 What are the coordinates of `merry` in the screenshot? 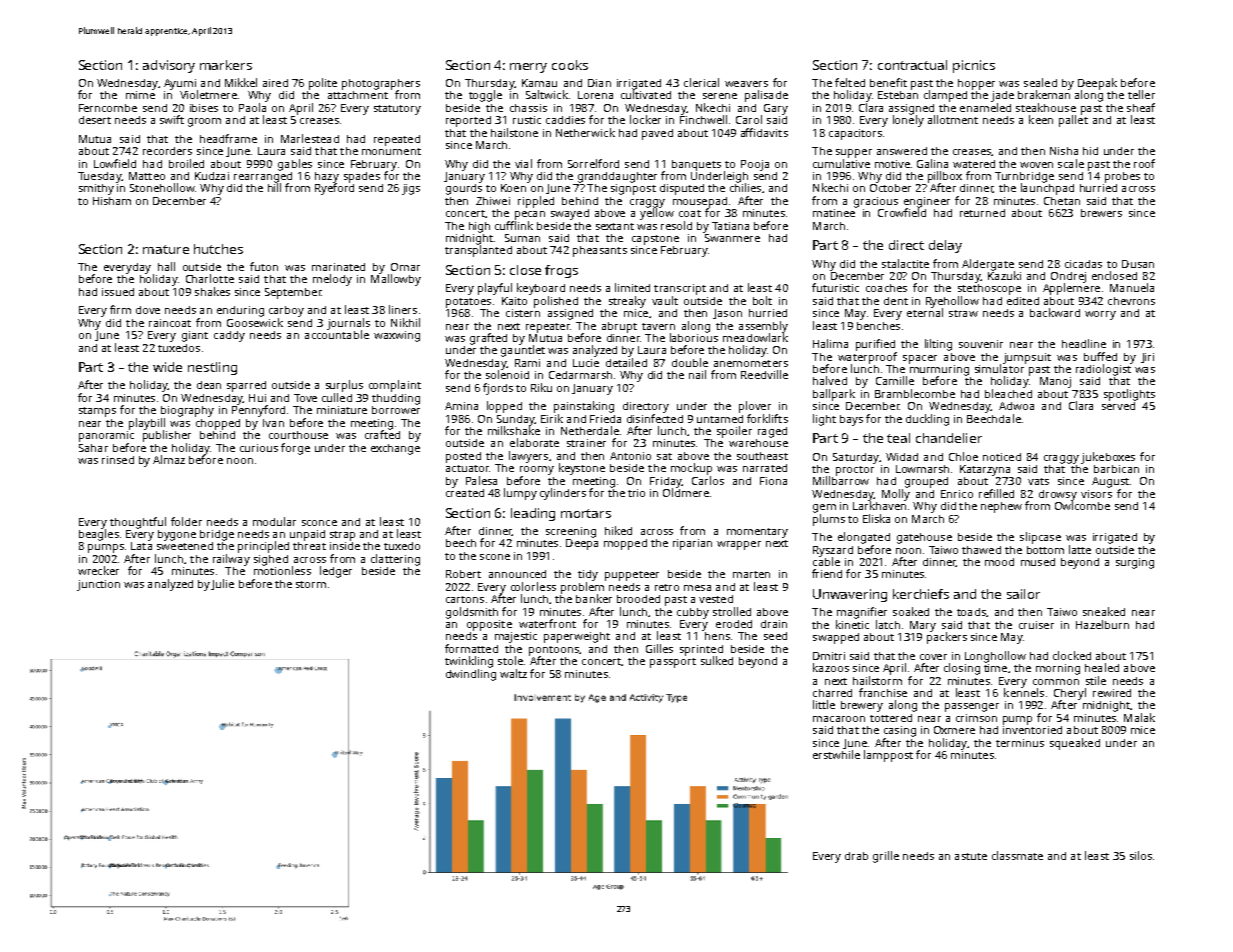 It's located at (528, 68).
